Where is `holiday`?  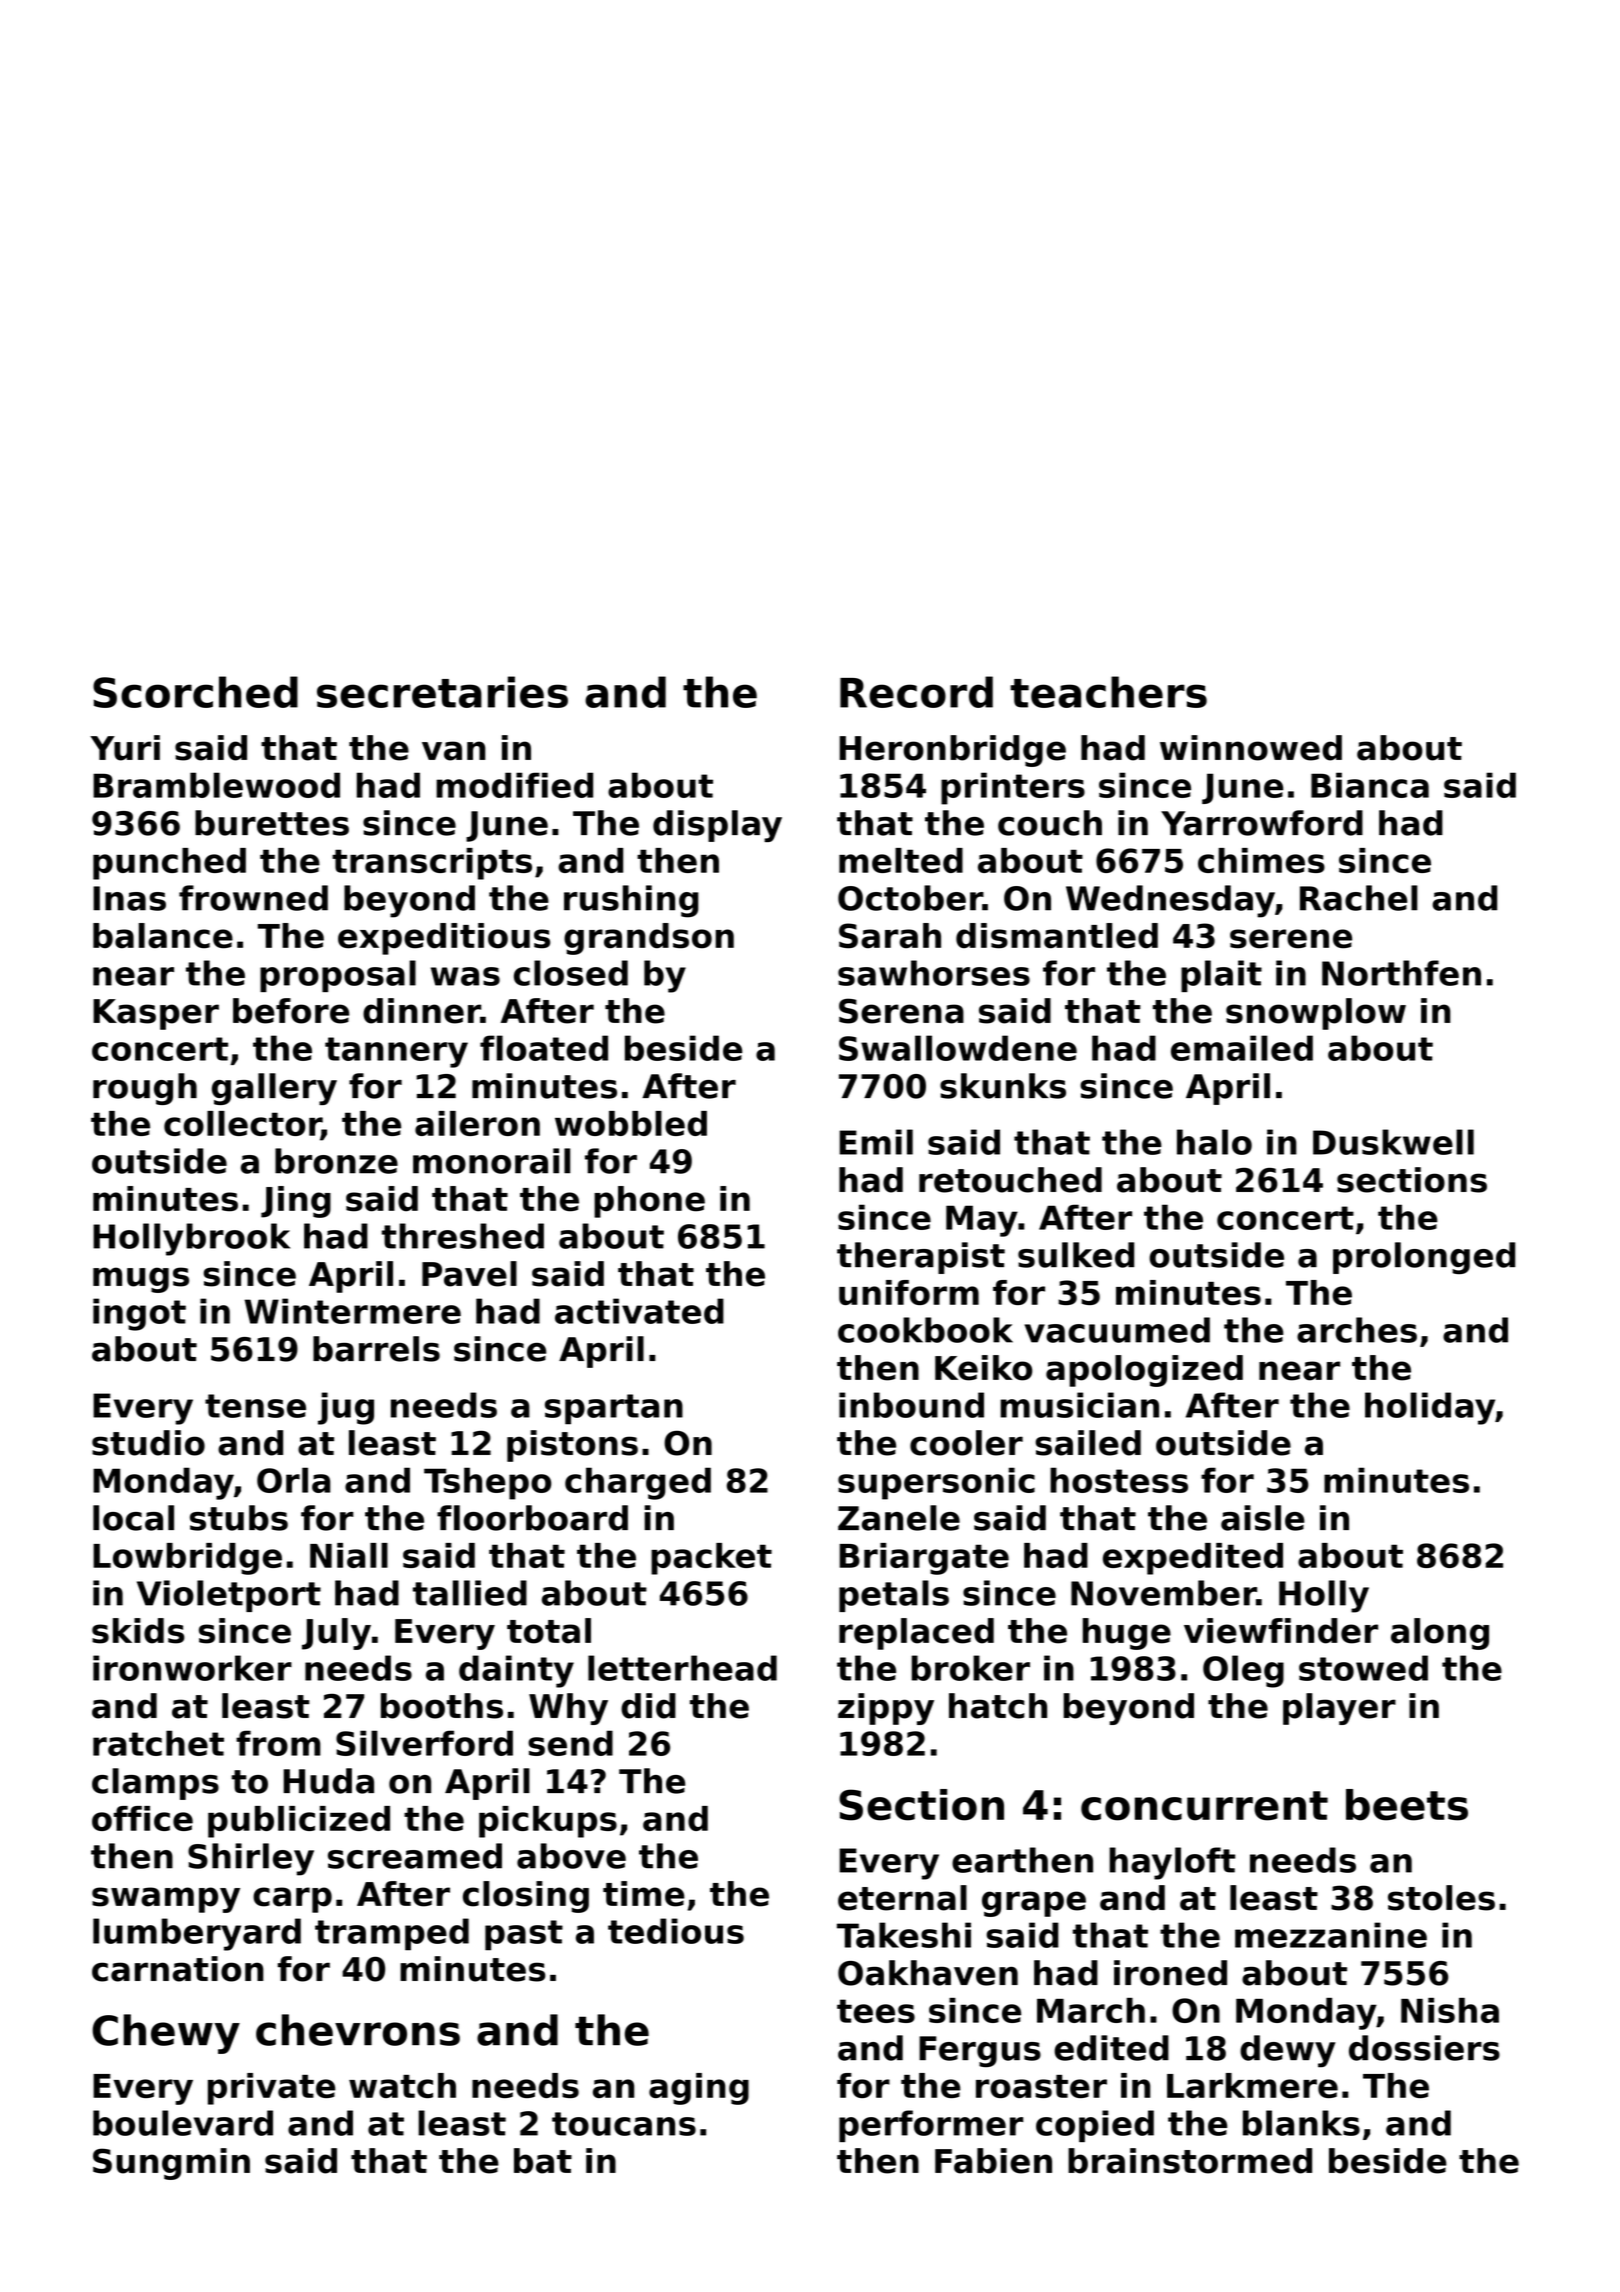 holiday is located at coordinates (1430, 1408).
